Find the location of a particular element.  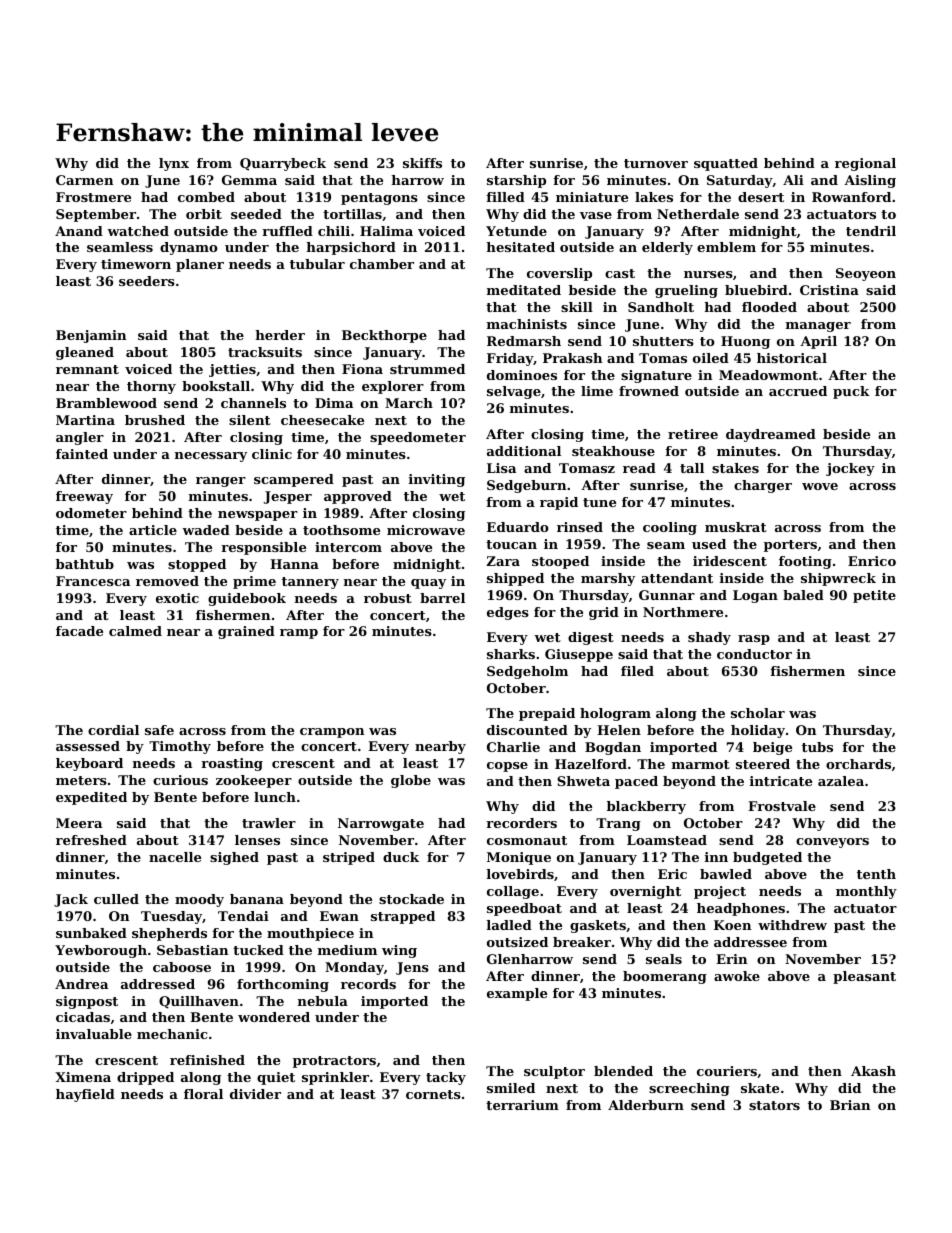

Shweta is located at coordinates (583, 781).
